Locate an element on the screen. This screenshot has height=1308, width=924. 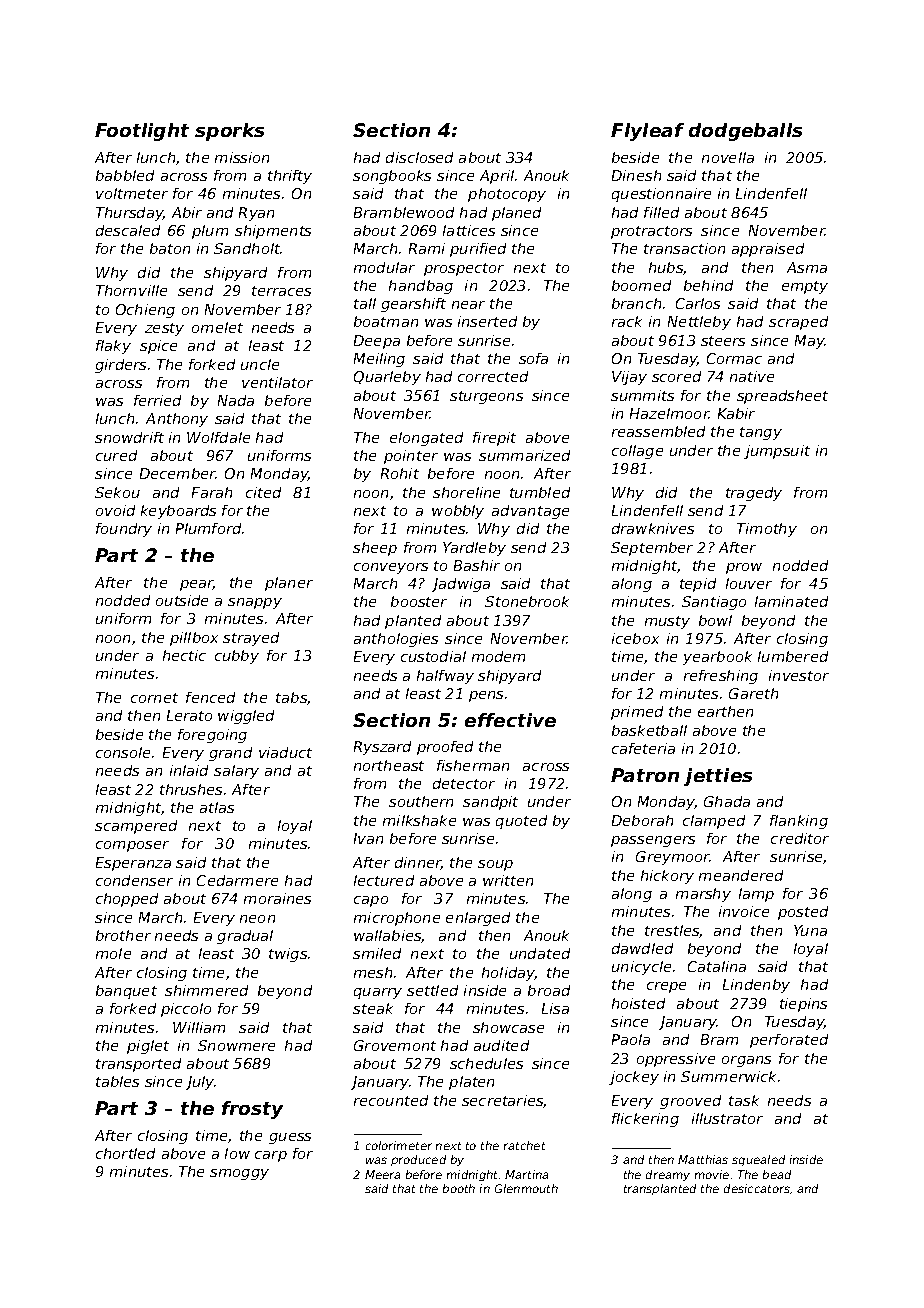
quoted is located at coordinates (521, 822).
